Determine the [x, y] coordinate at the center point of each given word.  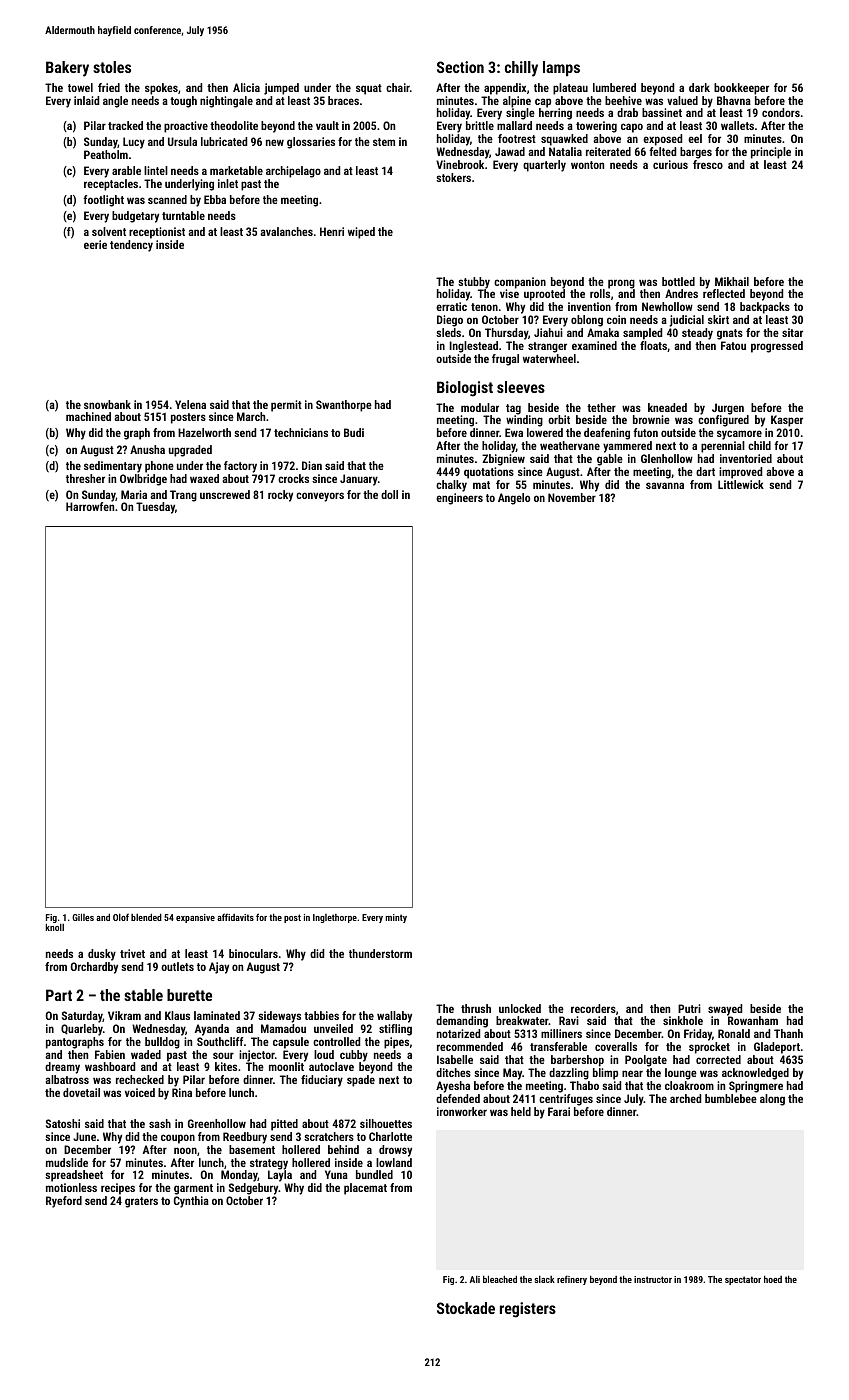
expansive [195, 918]
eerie [95, 244]
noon [185, 1150]
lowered [545, 432]
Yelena [190, 404]
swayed [725, 1010]
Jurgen [728, 409]
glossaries [311, 143]
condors [781, 112]
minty [396, 918]
